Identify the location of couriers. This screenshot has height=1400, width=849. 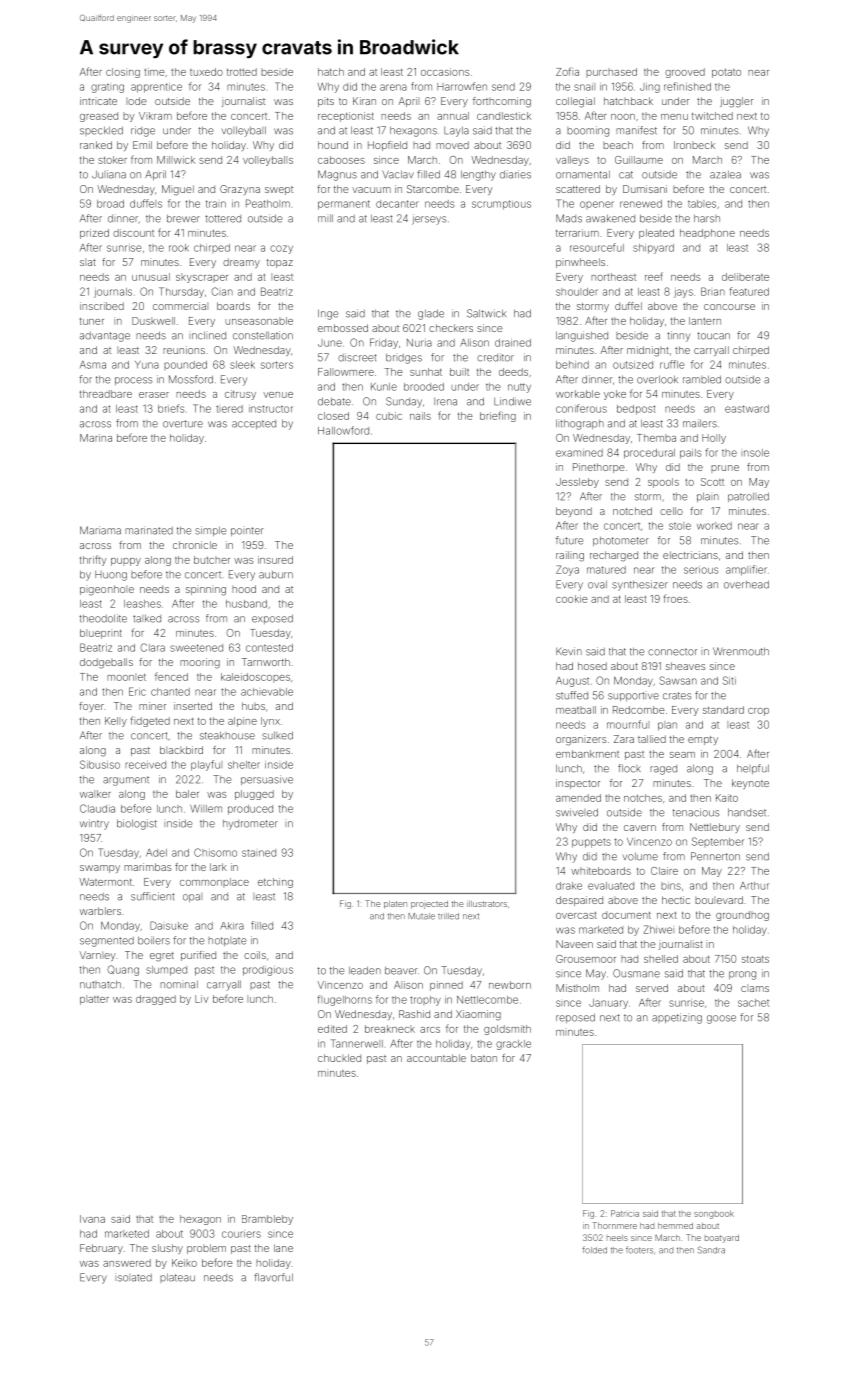
(241, 1234).
